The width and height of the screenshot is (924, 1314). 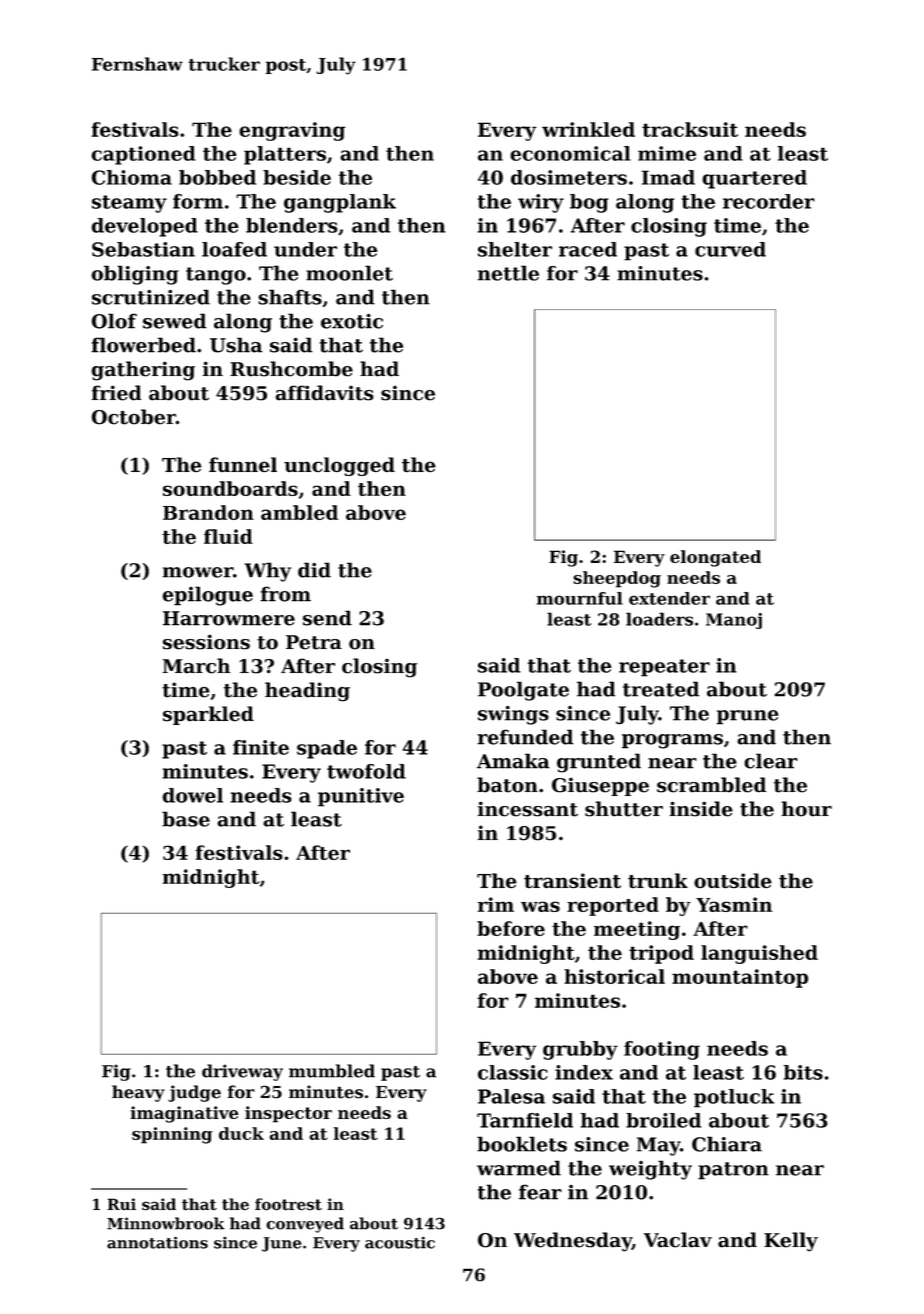 What do you see at coordinates (314, 570) in the screenshot?
I see `did` at bounding box center [314, 570].
